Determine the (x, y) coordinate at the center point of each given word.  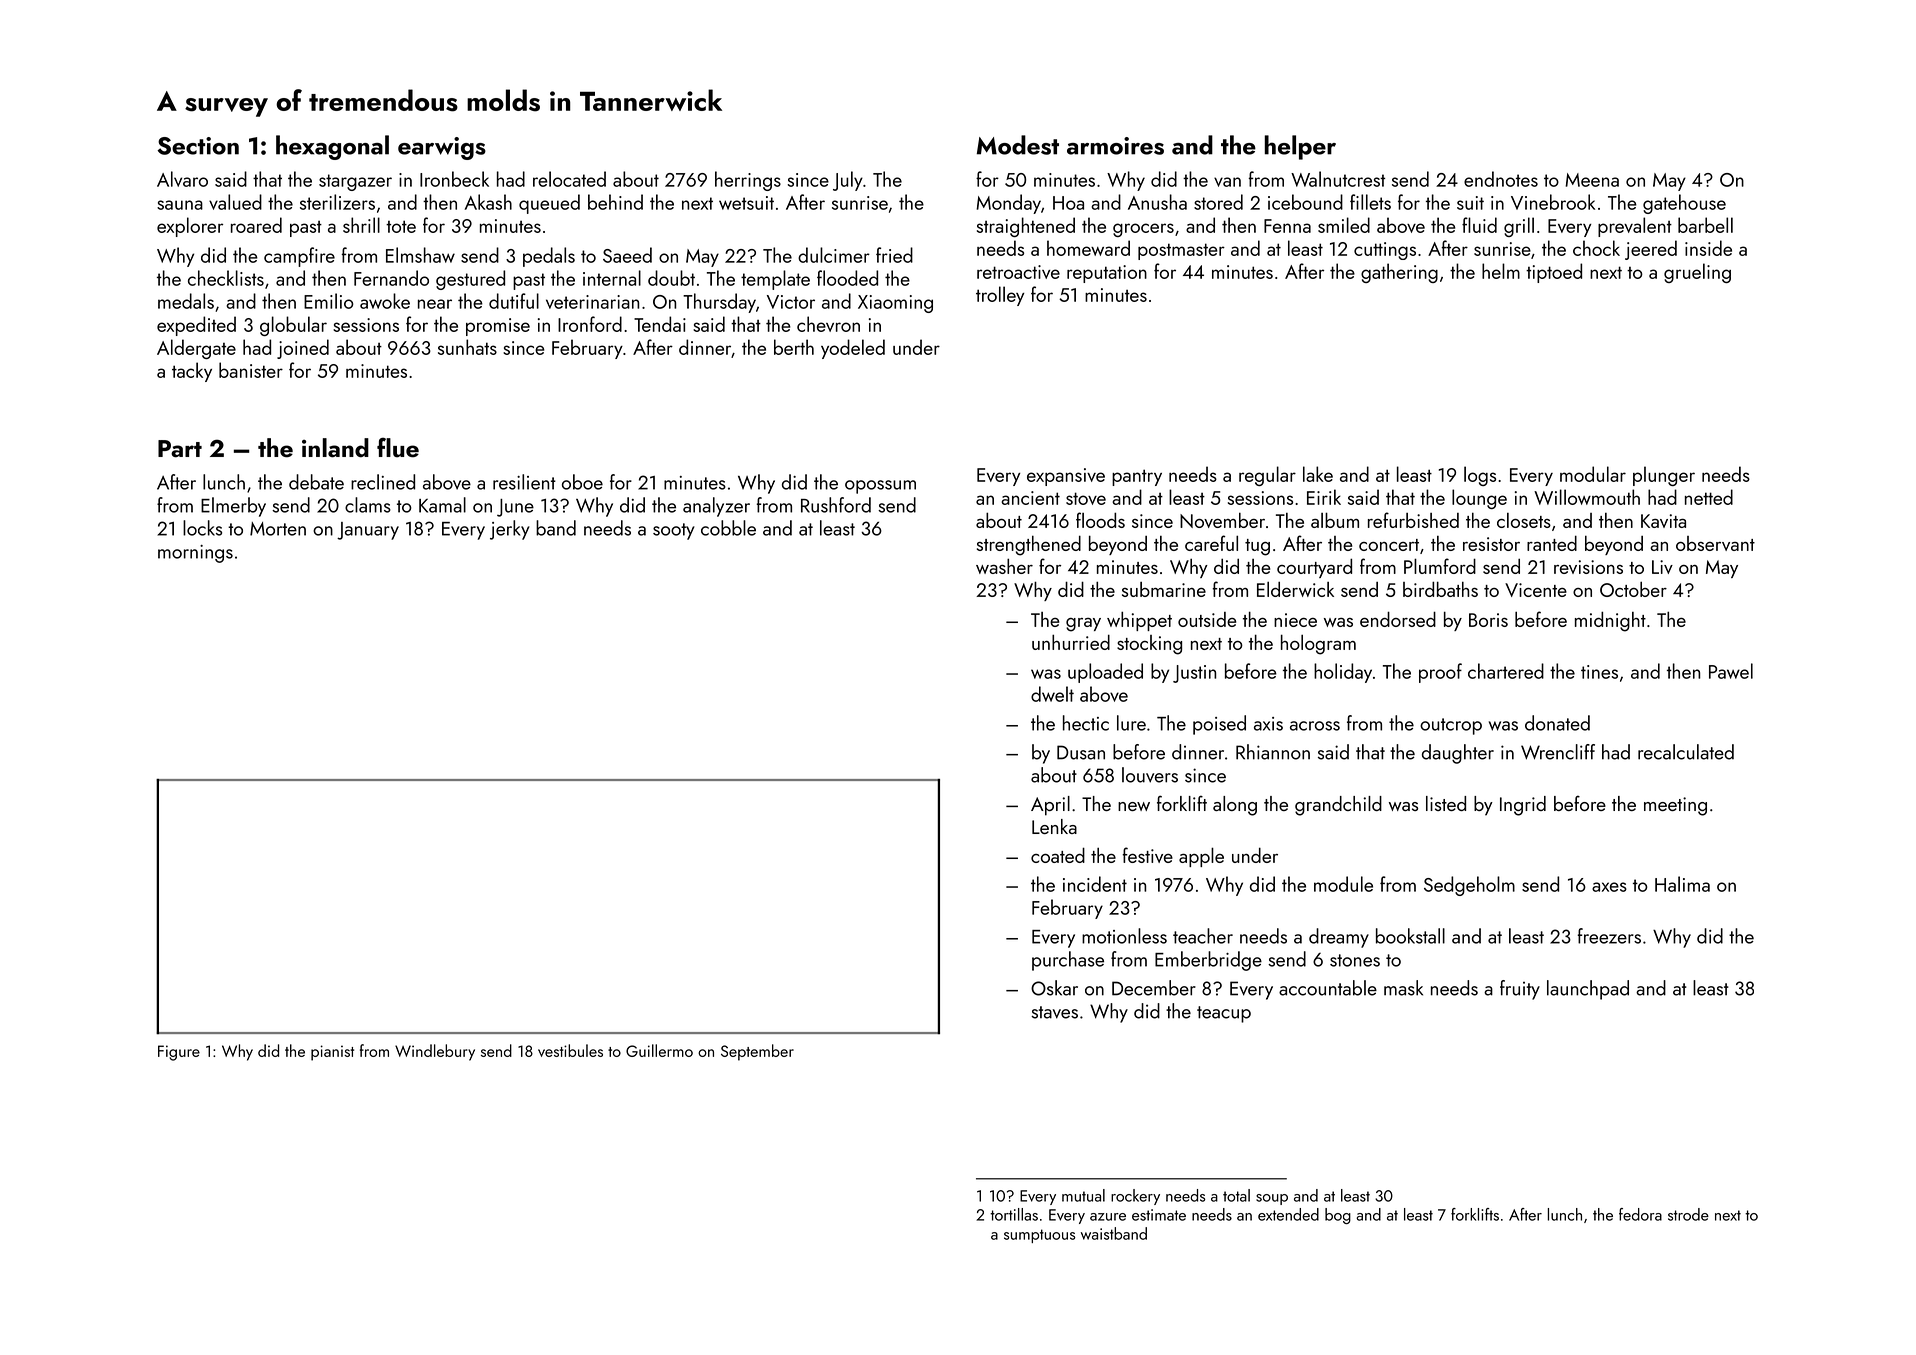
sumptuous (1040, 1236)
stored (1218, 202)
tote (401, 226)
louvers (1150, 775)
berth (794, 347)
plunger (1664, 476)
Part (180, 449)
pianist (332, 1053)
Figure (179, 1053)
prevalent (1635, 227)
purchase (1068, 961)
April (1050, 806)
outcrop (1451, 726)
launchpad (1588, 990)
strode (1688, 1214)
